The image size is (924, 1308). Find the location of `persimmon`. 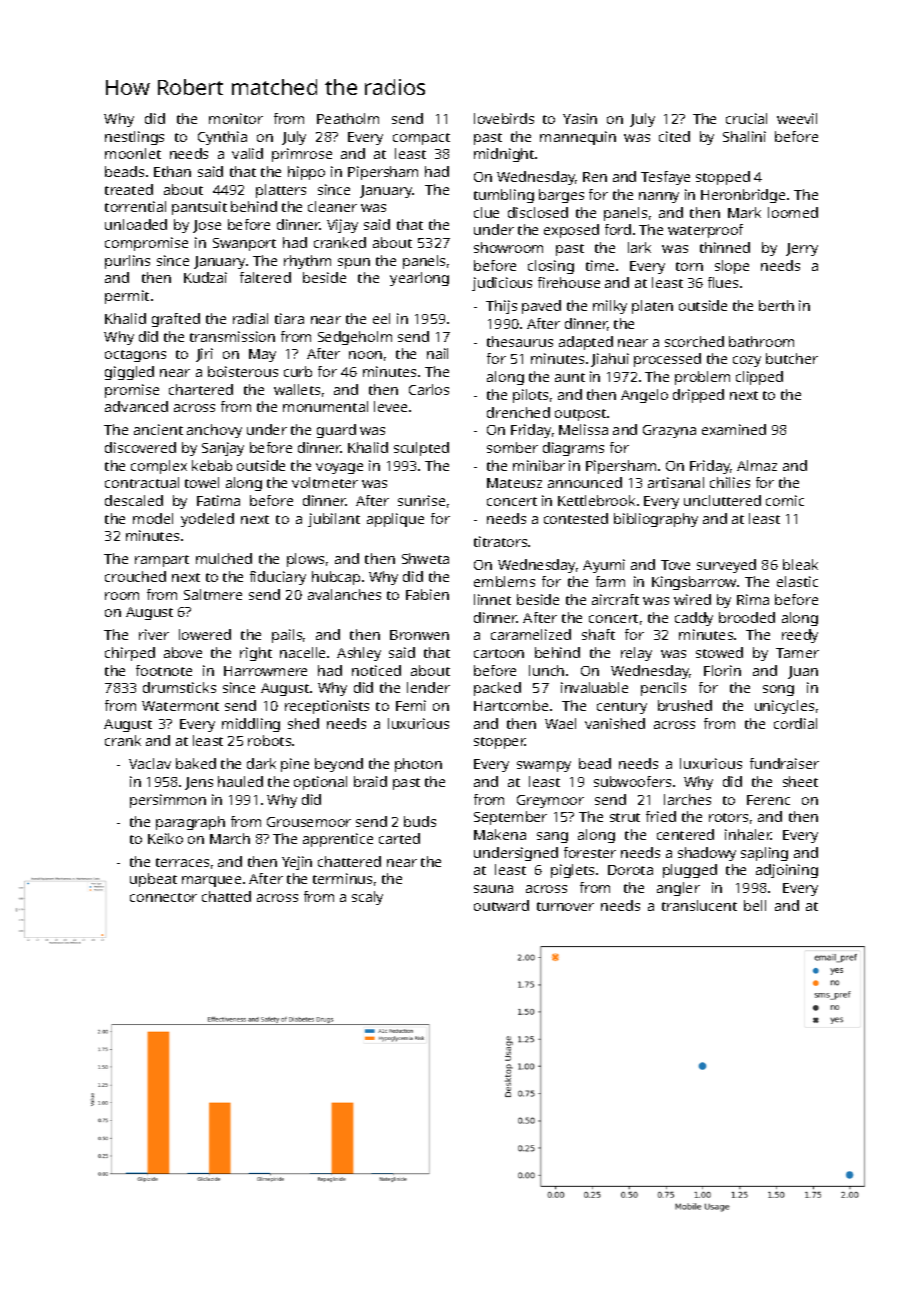

persimmon is located at coordinates (168, 801).
